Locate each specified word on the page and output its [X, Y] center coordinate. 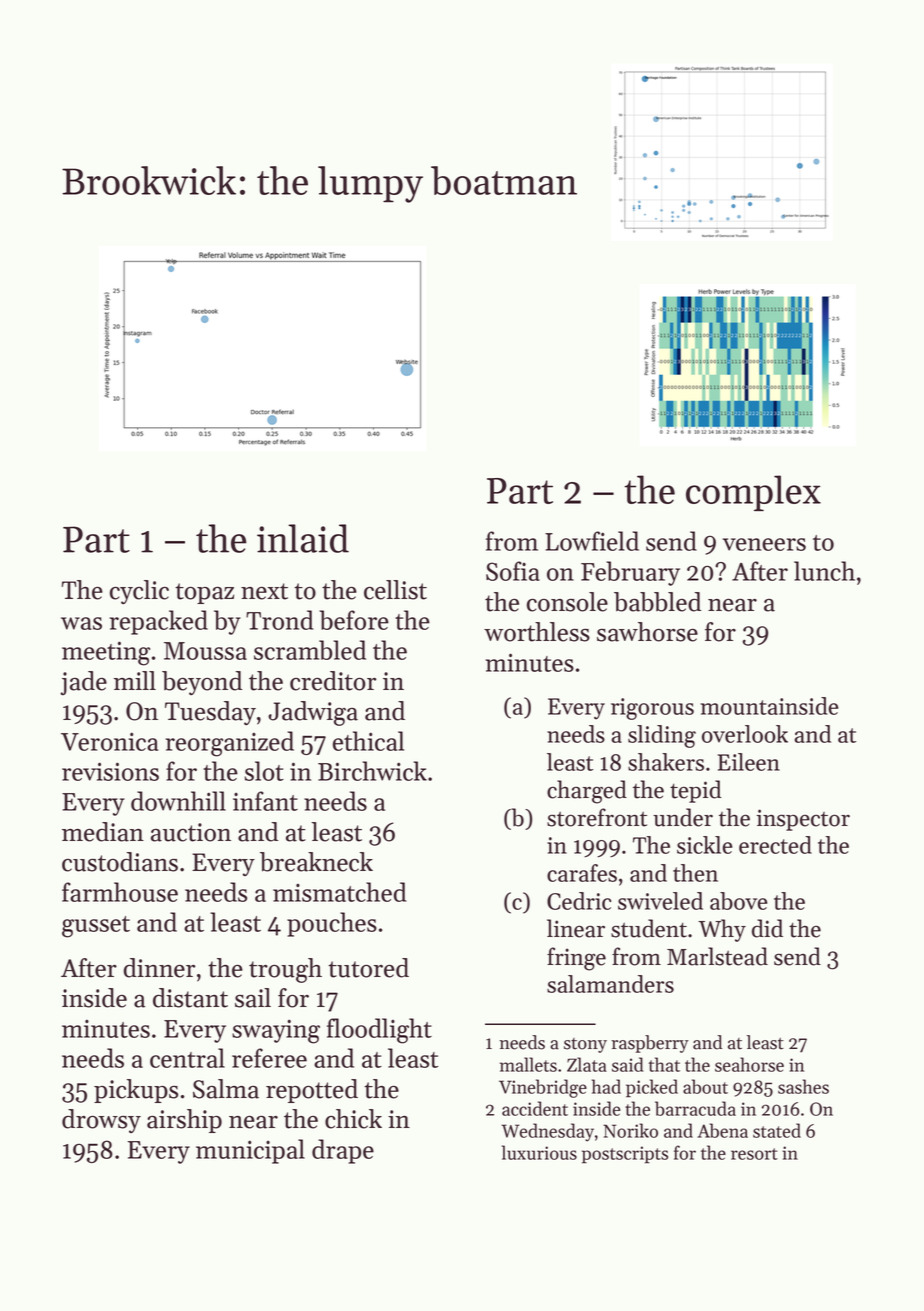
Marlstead [717, 956]
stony [585, 1045]
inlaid [303, 538]
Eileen [749, 762]
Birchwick [372, 771]
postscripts [625, 1155]
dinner [159, 968]
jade [83, 683]
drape [343, 1151]
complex [753, 493]
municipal [250, 1151]
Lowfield [592, 541]
